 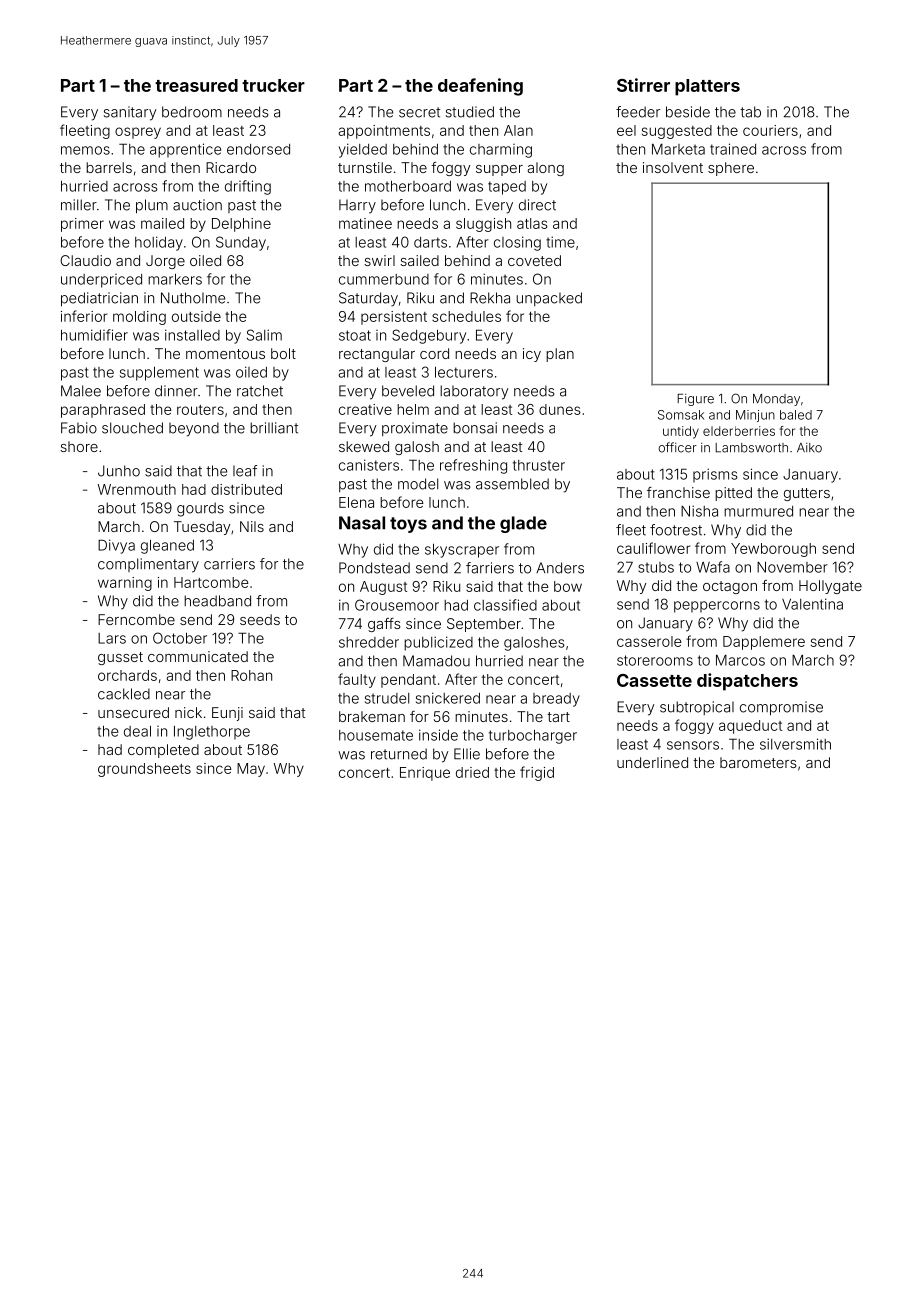 What do you see at coordinates (776, 400) in the screenshot?
I see `Monday` at bounding box center [776, 400].
